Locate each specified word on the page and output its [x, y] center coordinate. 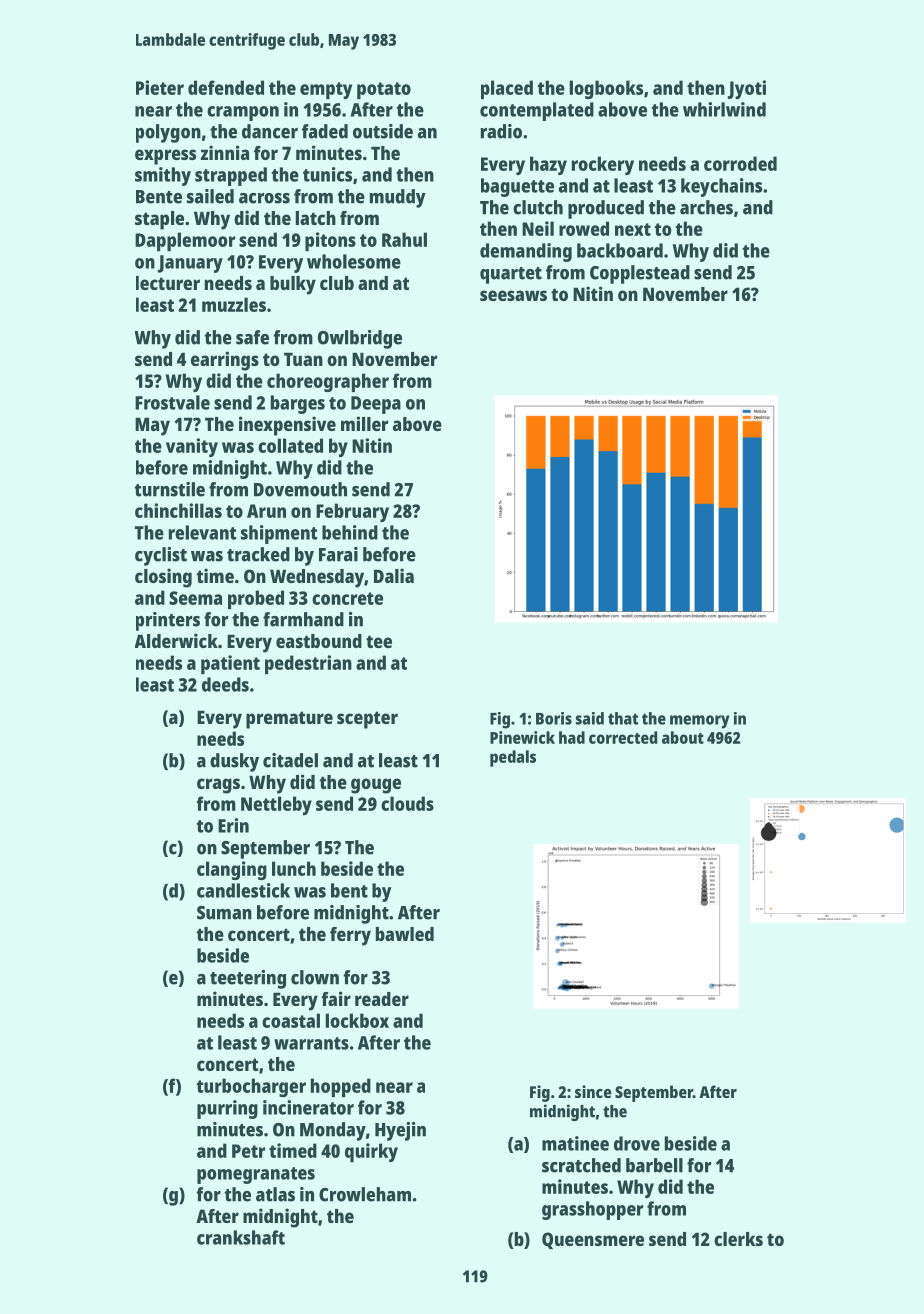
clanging [232, 870]
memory [699, 722]
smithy [163, 176]
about [683, 737]
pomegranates [256, 1175]
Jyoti [747, 89]
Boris [554, 718]
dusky [234, 762]
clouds [407, 803]
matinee [575, 1143]
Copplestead [640, 274]
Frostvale [172, 402]
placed [507, 89]
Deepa [376, 405]
